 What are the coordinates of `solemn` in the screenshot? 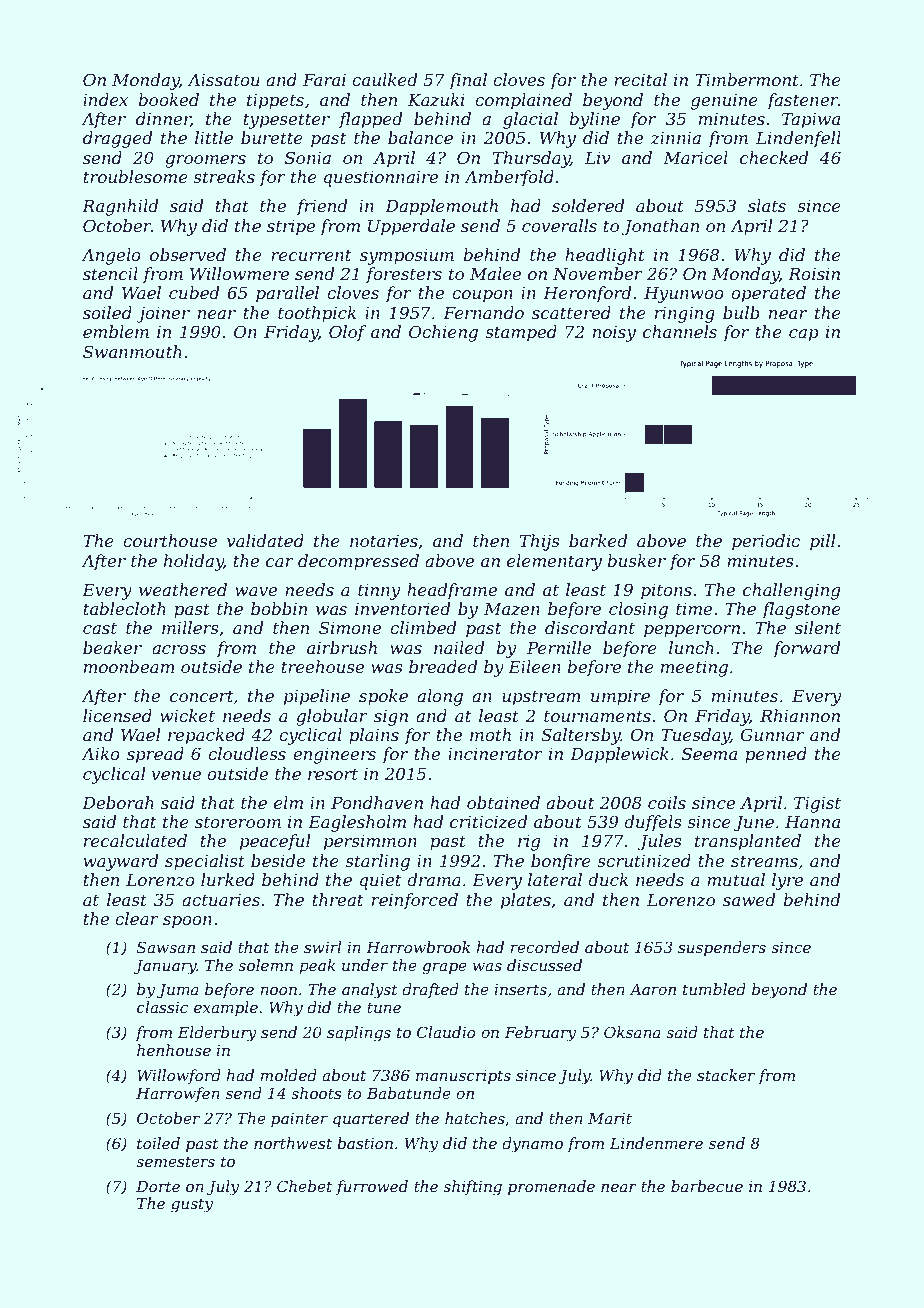 It's located at (265, 965).
